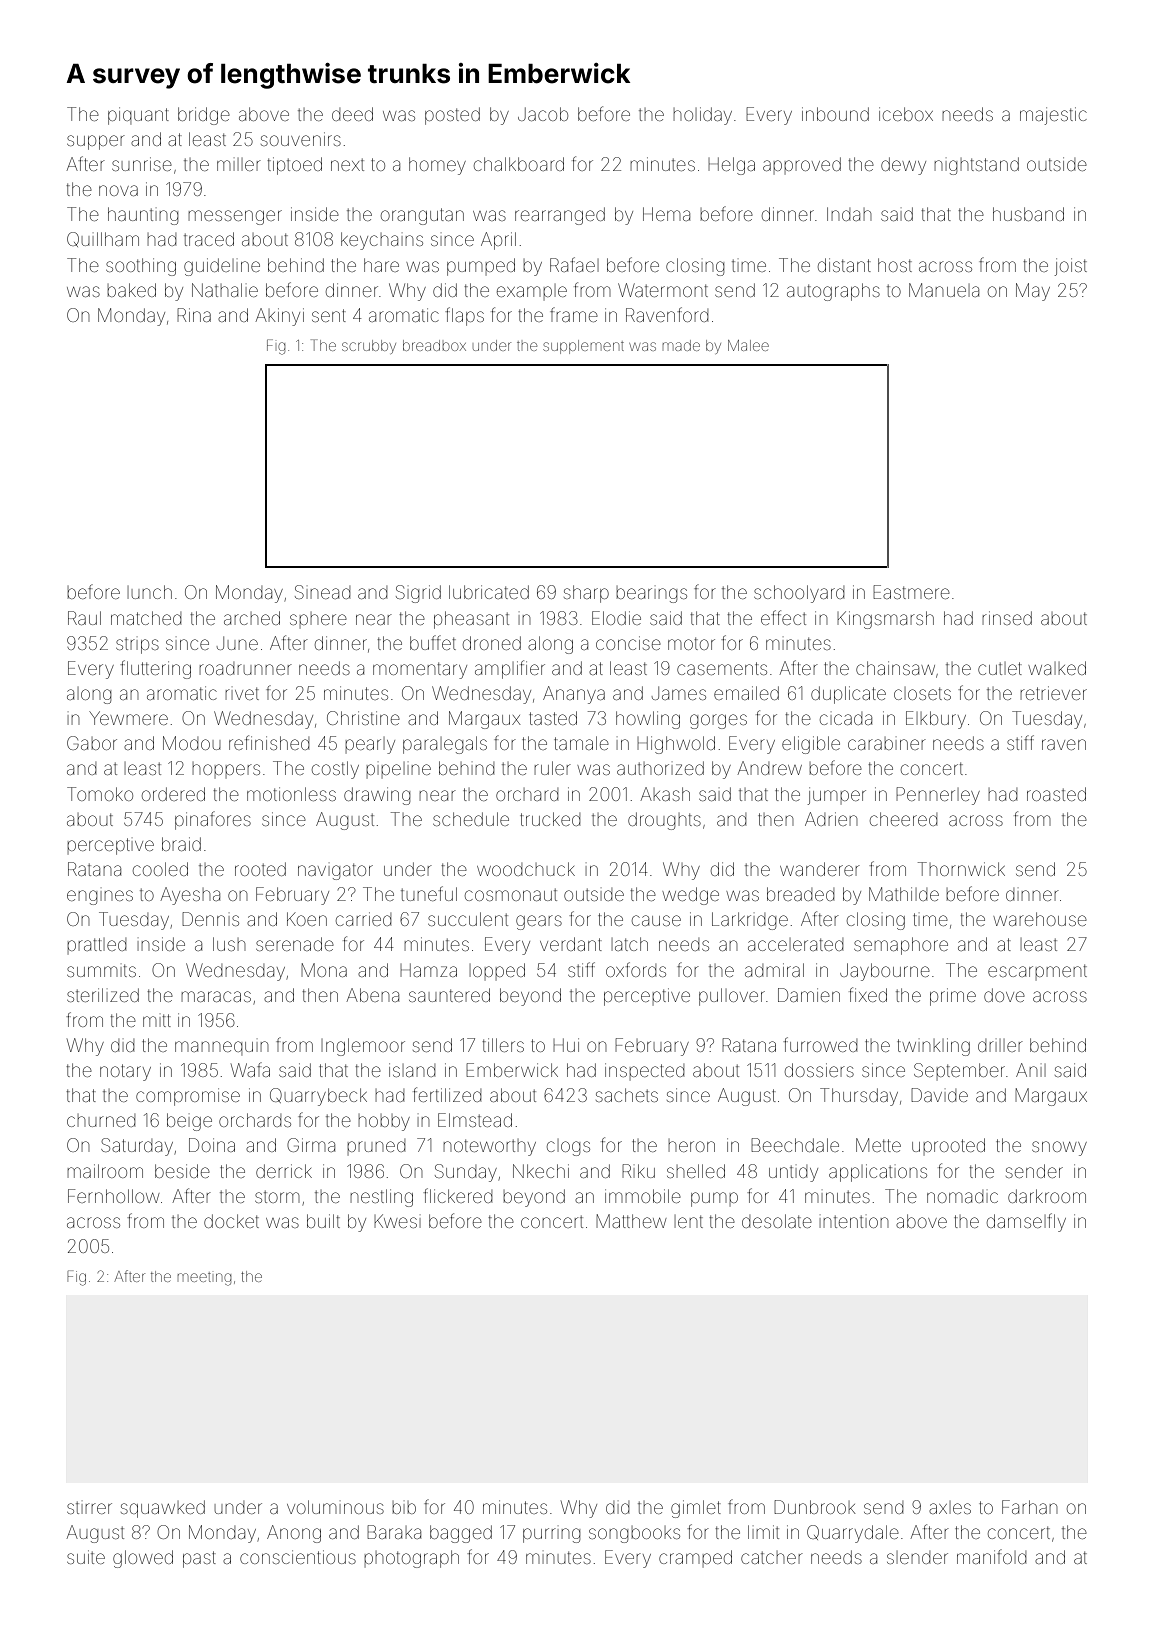 The width and height of the screenshot is (1154, 1632). Describe the element at coordinates (962, 1196) in the screenshot. I see `nomadic` at that location.
